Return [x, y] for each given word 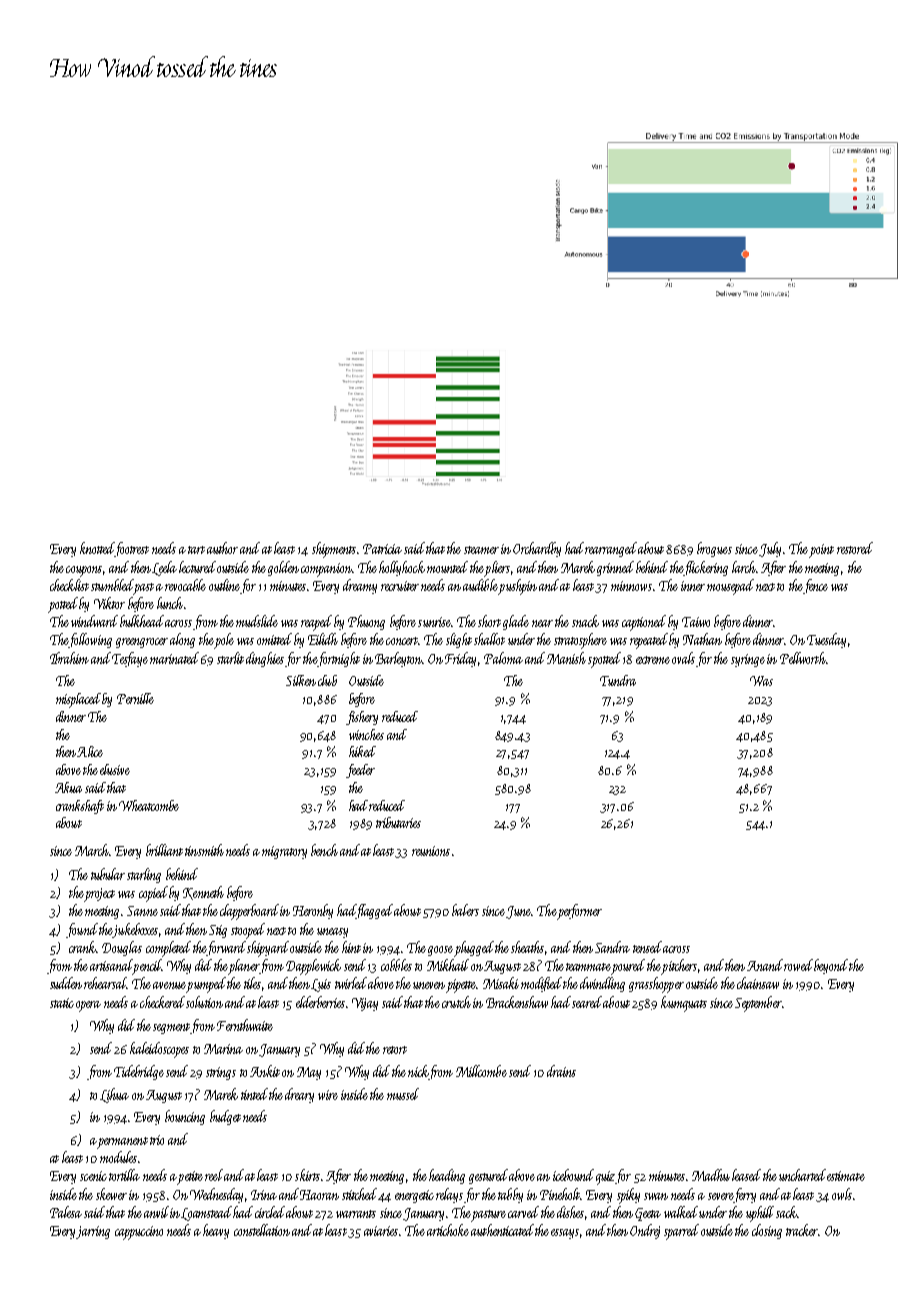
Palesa [66, 1212]
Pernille [135, 698]
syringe [748, 660]
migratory [284, 852]
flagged [375, 911]
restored [855, 548]
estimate [846, 1176]
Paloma [503, 658]
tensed [647, 947]
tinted [254, 1094]
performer [579, 912]
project [99, 895]
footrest [132, 549]
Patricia [382, 549]
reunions [431, 851]
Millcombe [481, 1071]
